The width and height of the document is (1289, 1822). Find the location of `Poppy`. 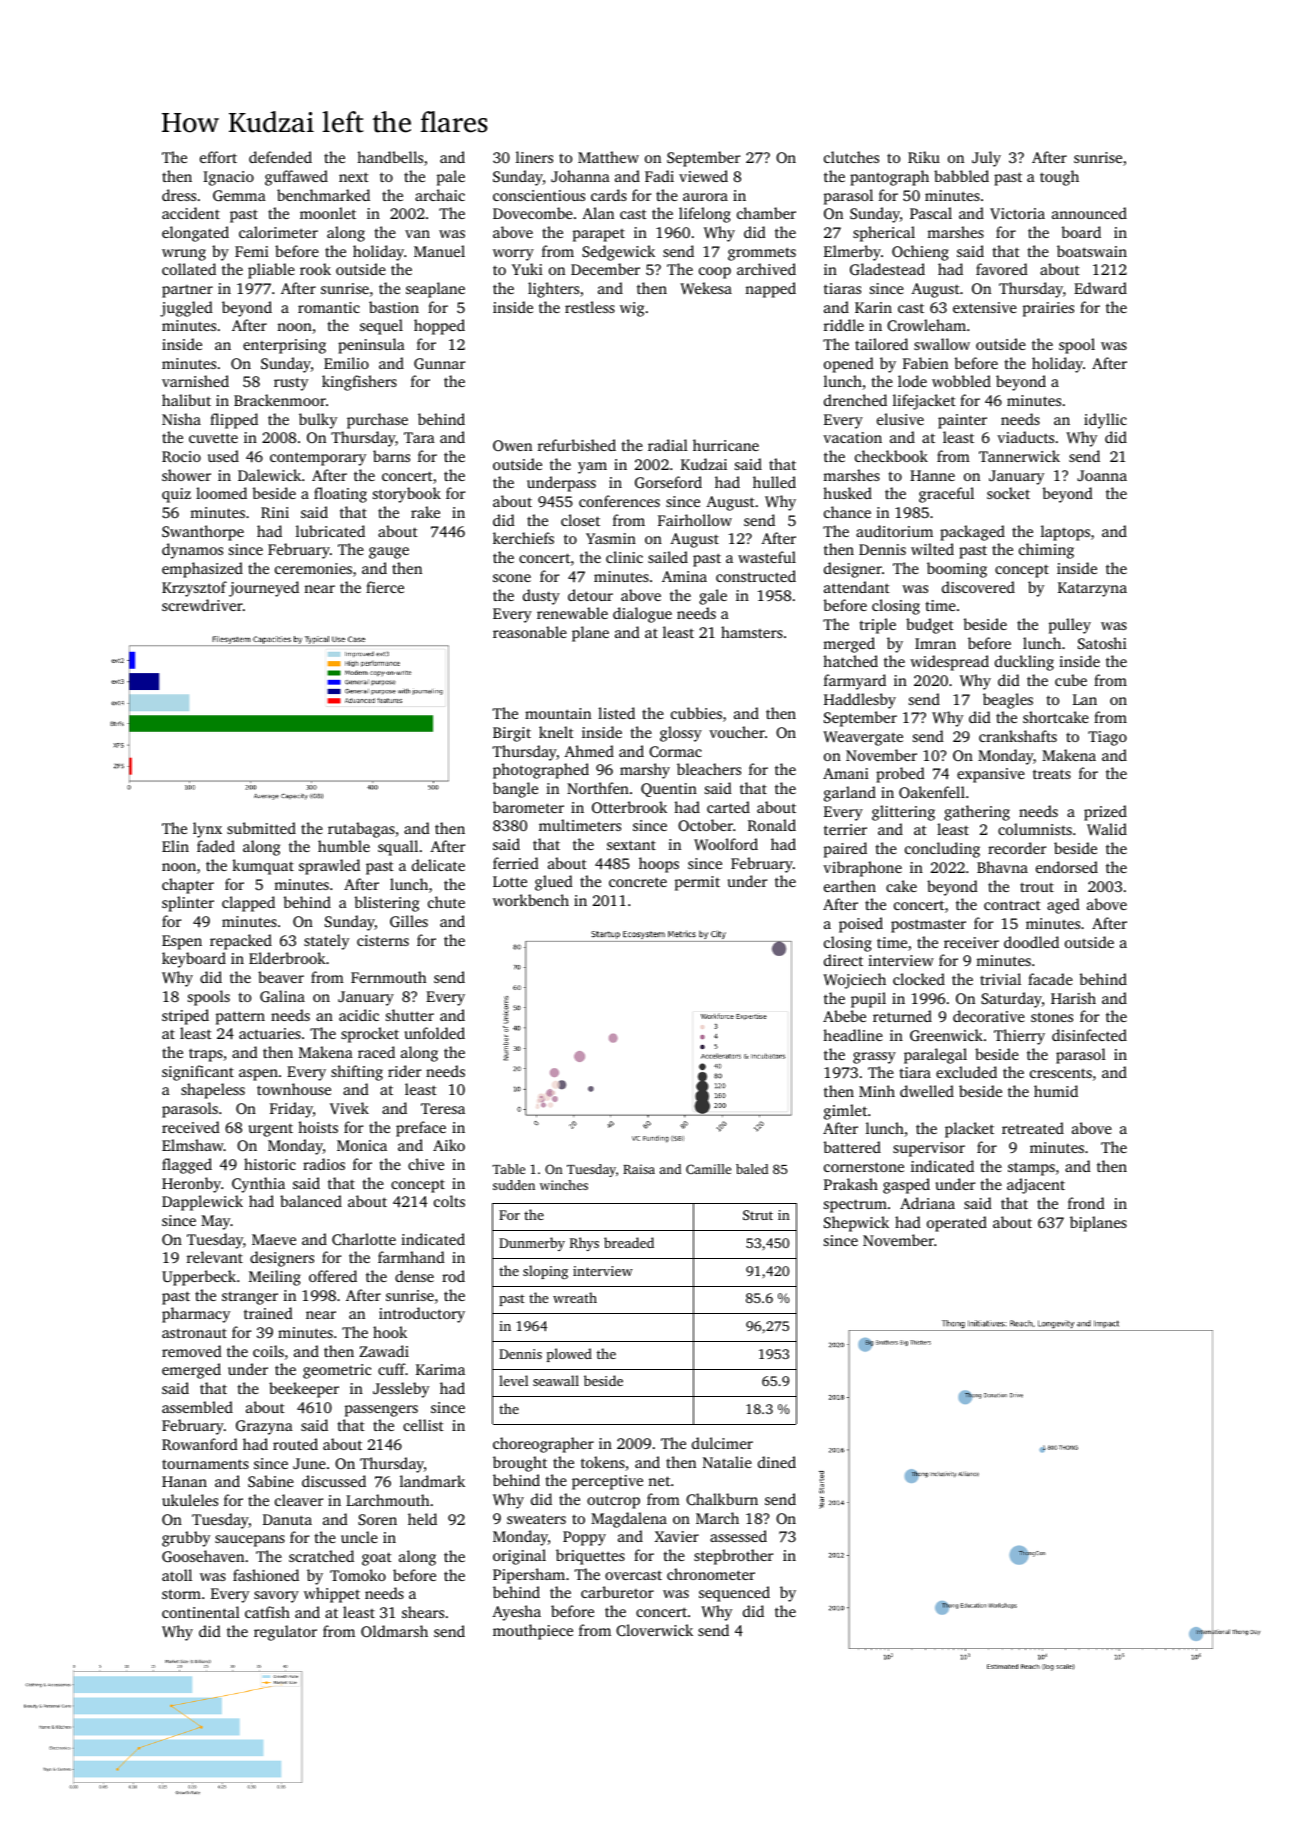

Poppy is located at coordinates (584, 1538).
